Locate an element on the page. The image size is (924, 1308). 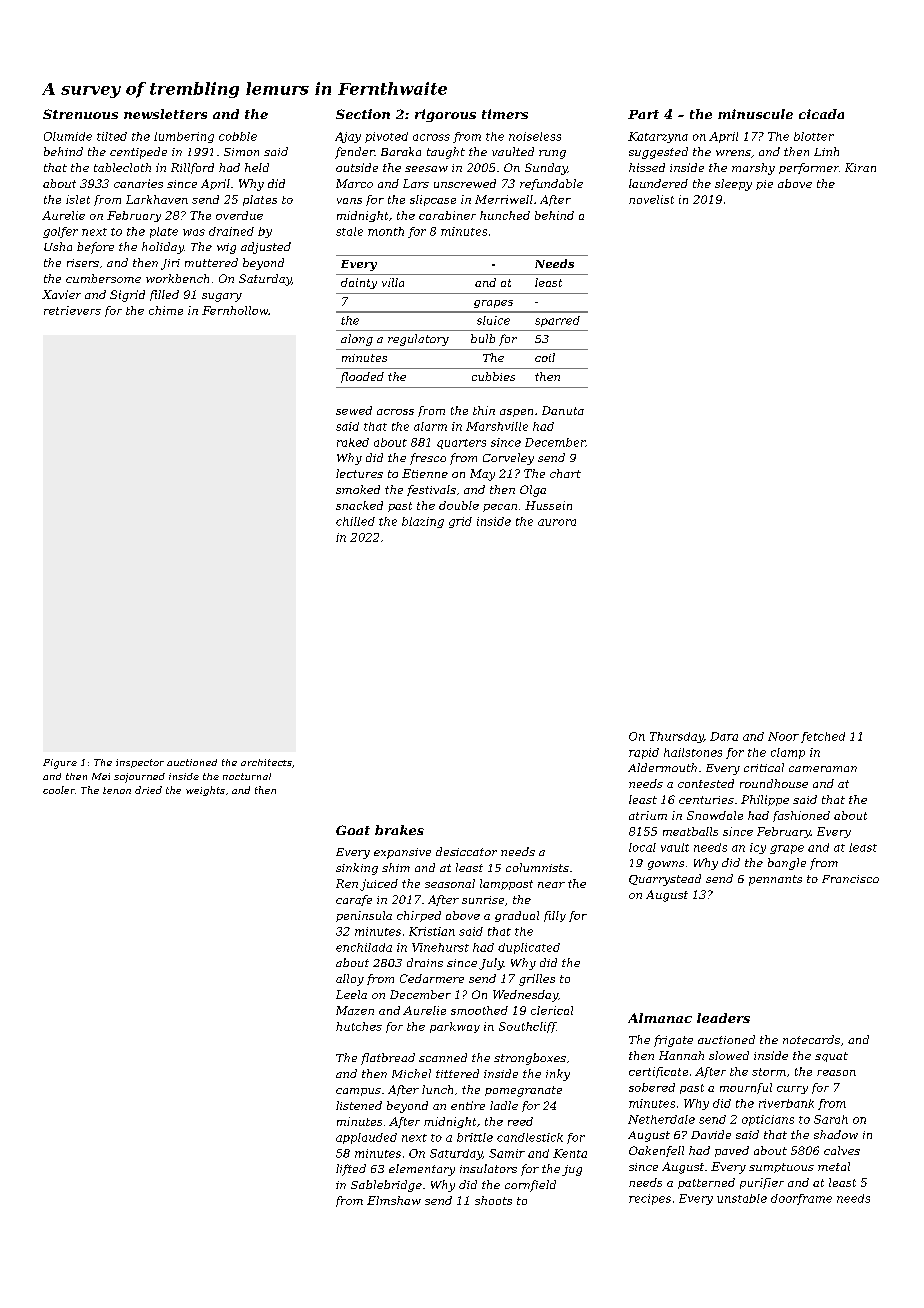
cornfield is located at coordinates (530, 1186).
